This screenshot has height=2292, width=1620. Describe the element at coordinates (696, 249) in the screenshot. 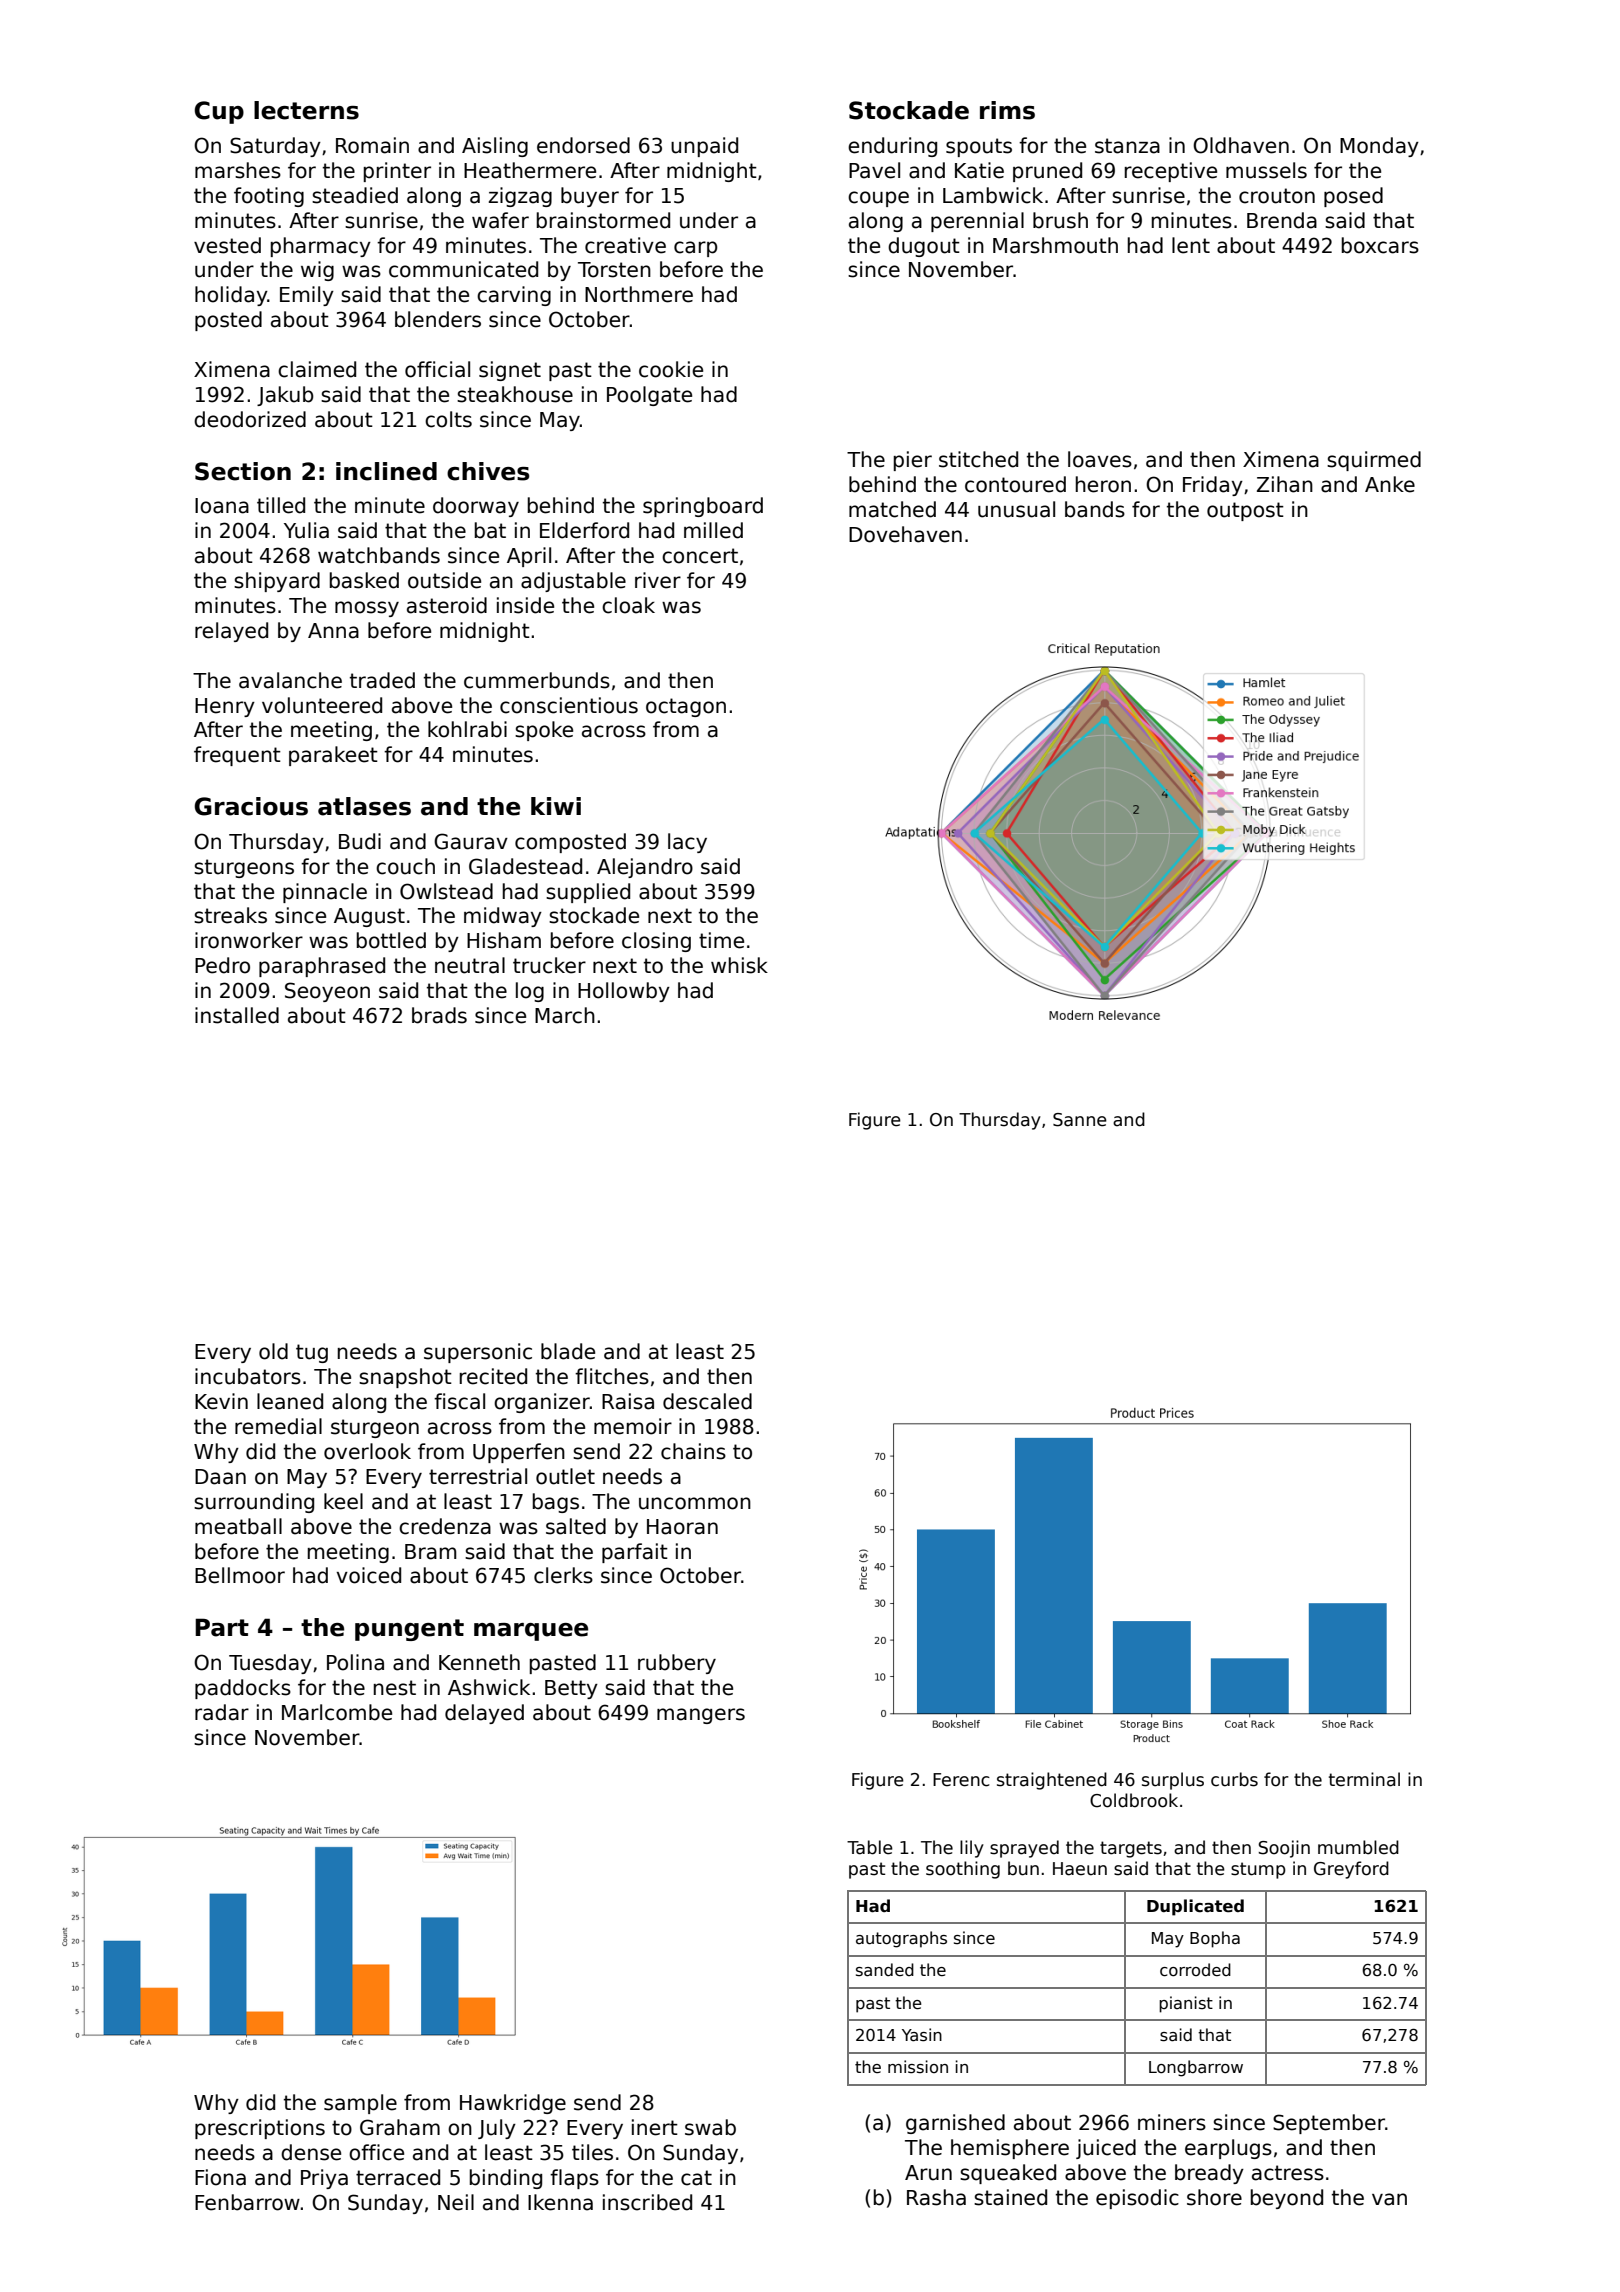

I see `carp` at that location.
